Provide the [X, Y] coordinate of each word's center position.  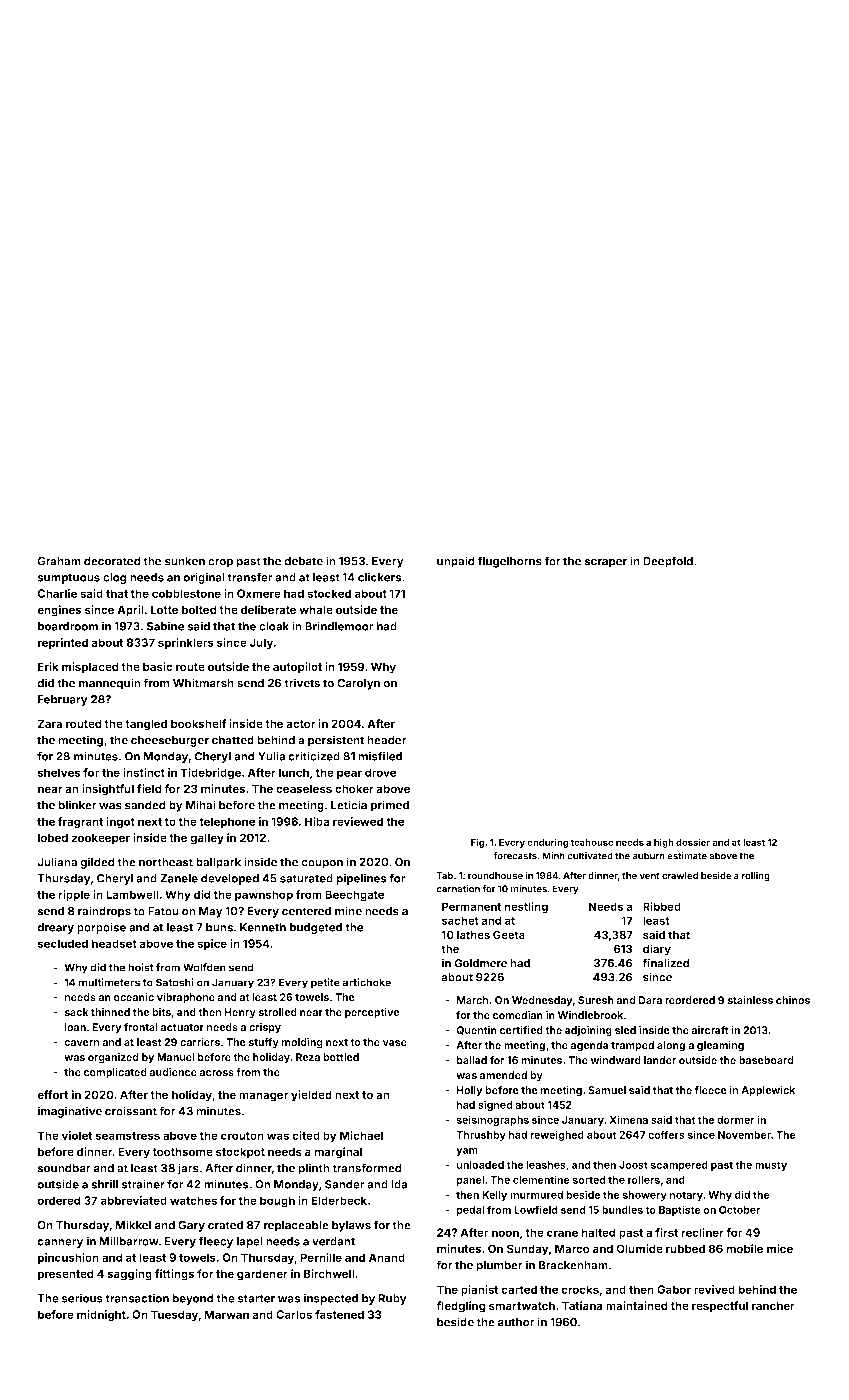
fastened [339, 1314]
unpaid [456, 562]
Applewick [768, 1091]
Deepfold [668, 562]
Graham [59, 561]
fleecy [216, 1242]
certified [521, 1030]
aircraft [710, 1030]
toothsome [182, 1151]
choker [354, 788]
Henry [240, 1013]
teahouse [592, 842]
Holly [470, 1091]
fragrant [80, 823]
